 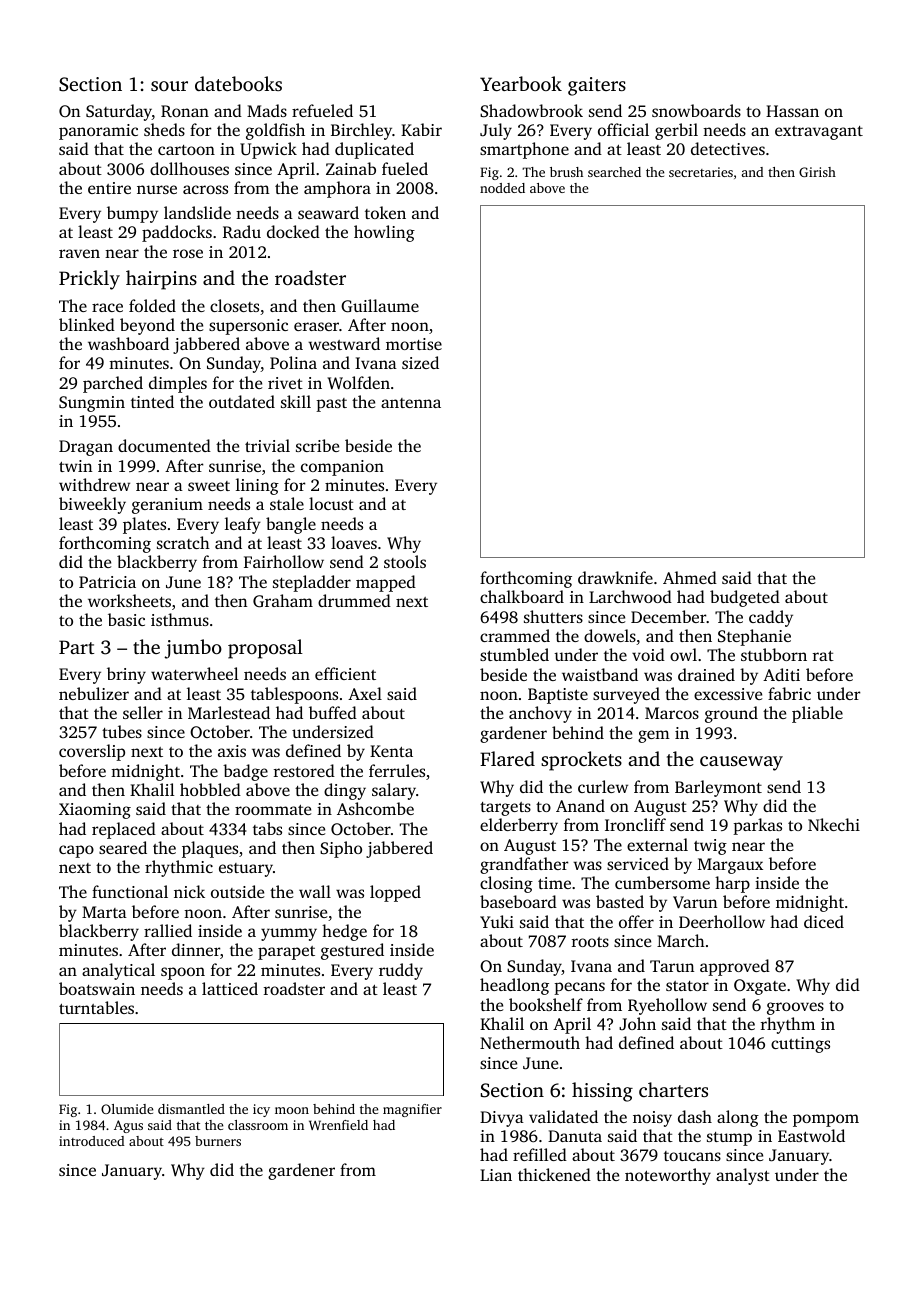 I want to click on Saturday, so click(x=119, y=112).
